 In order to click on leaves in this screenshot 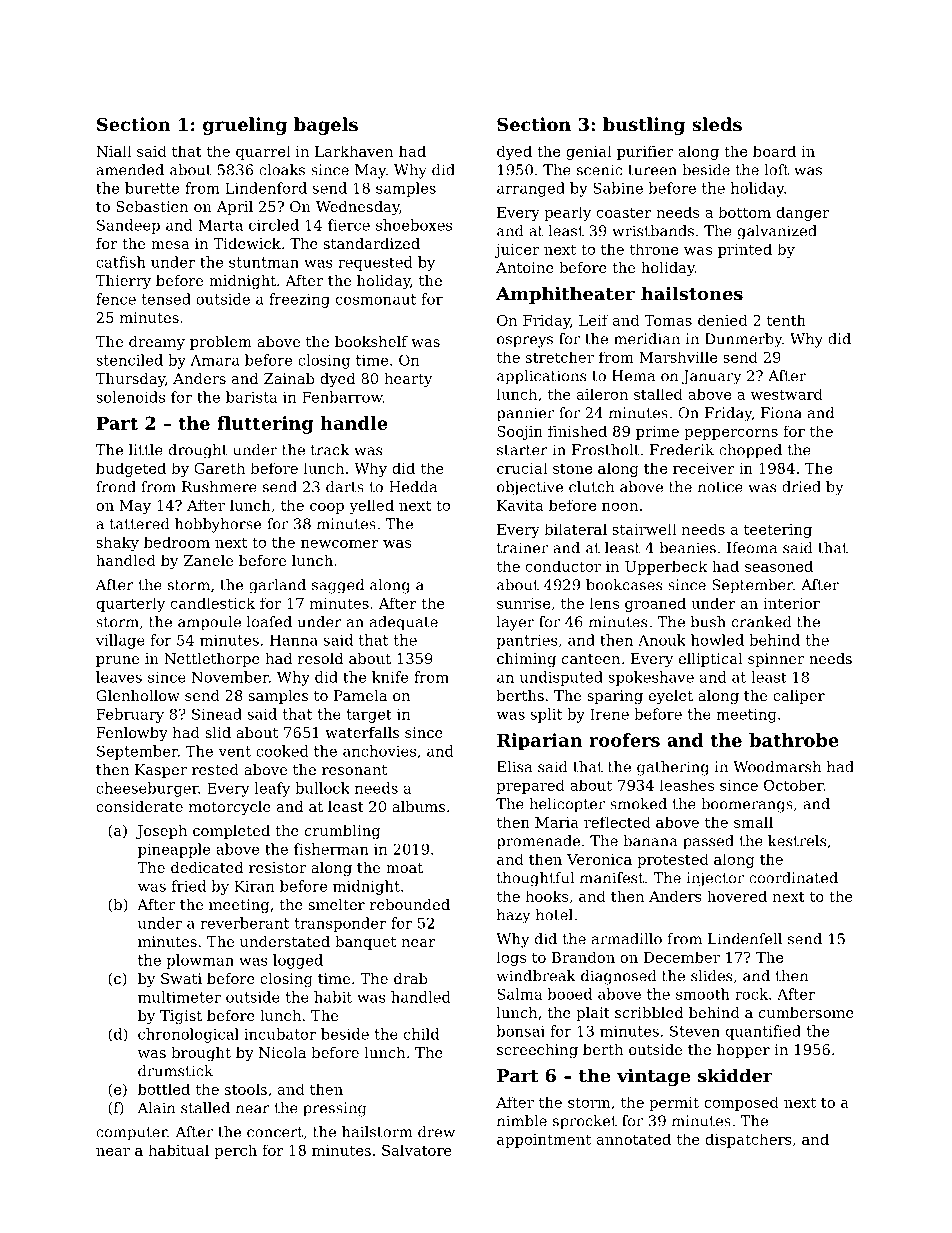, I will do `click(119, 677)`.
